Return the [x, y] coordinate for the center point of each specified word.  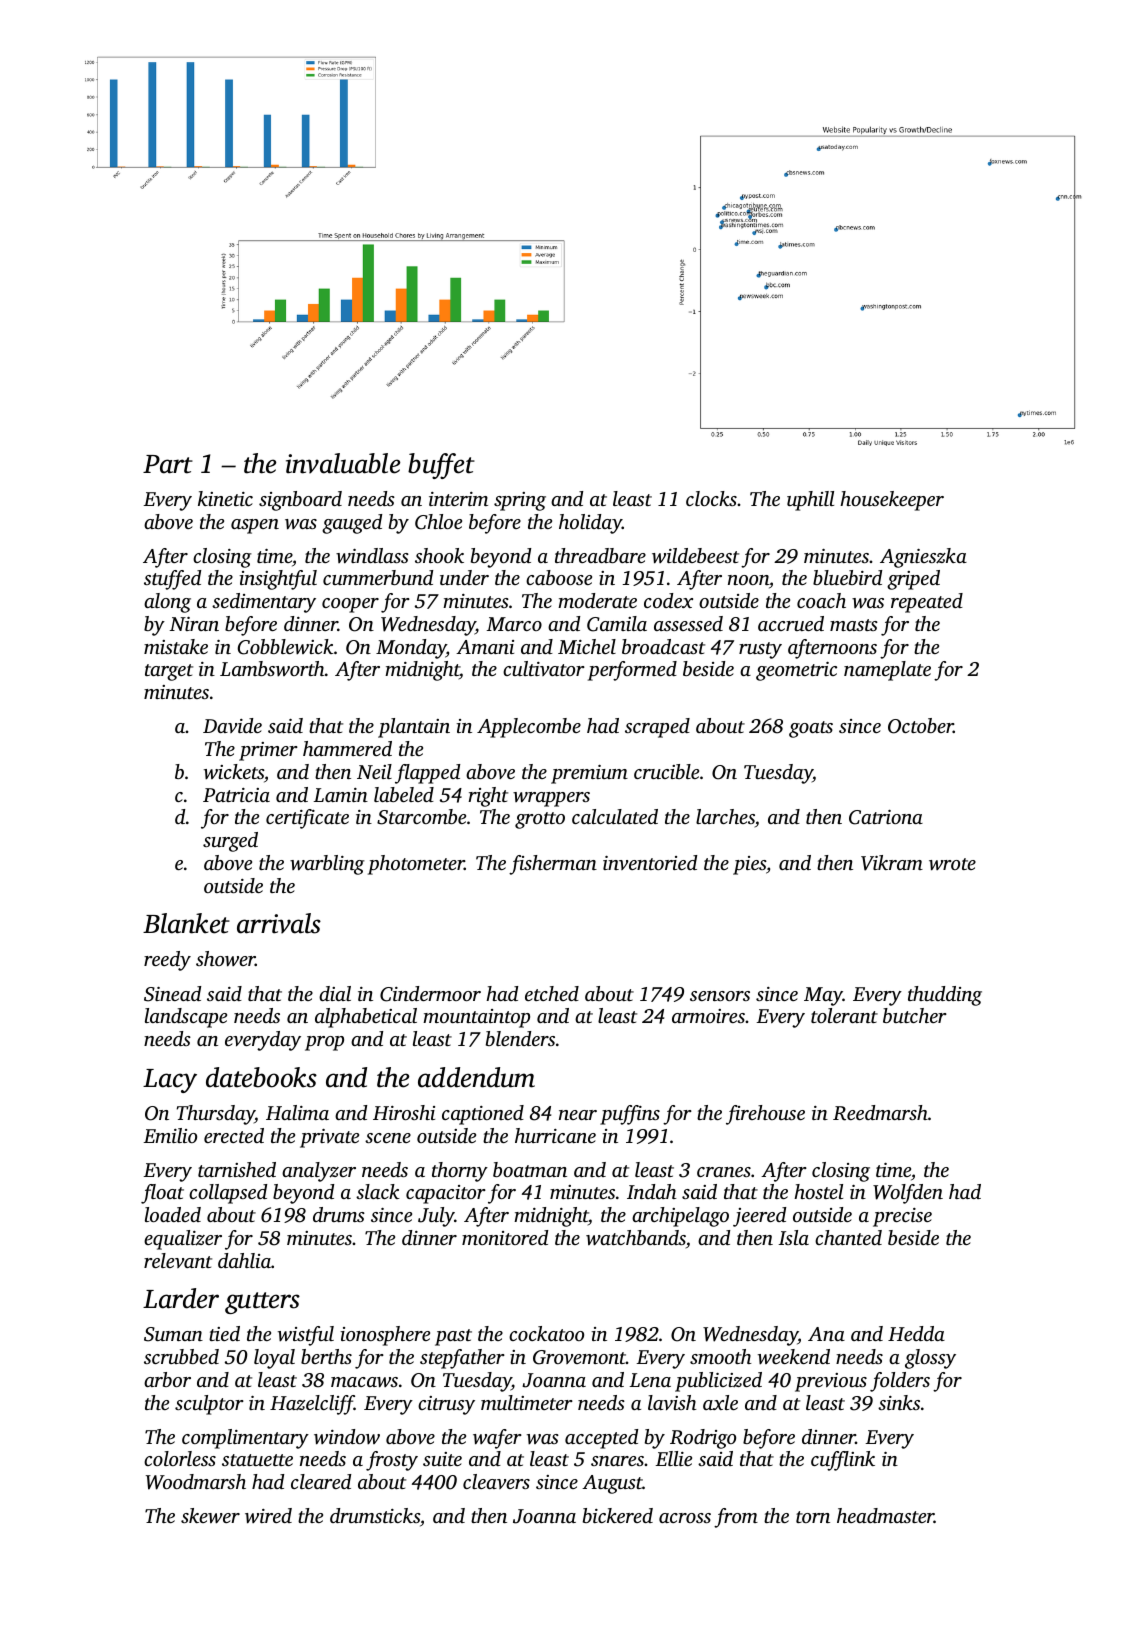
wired [268, 1516]
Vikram [892, 863]
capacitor [446, 1194]
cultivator [544, 668]
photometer [416, 865]
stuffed [172, 580]
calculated [615, 816]
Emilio [170, 1135]
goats [811, 729]
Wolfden [908, 1194]
